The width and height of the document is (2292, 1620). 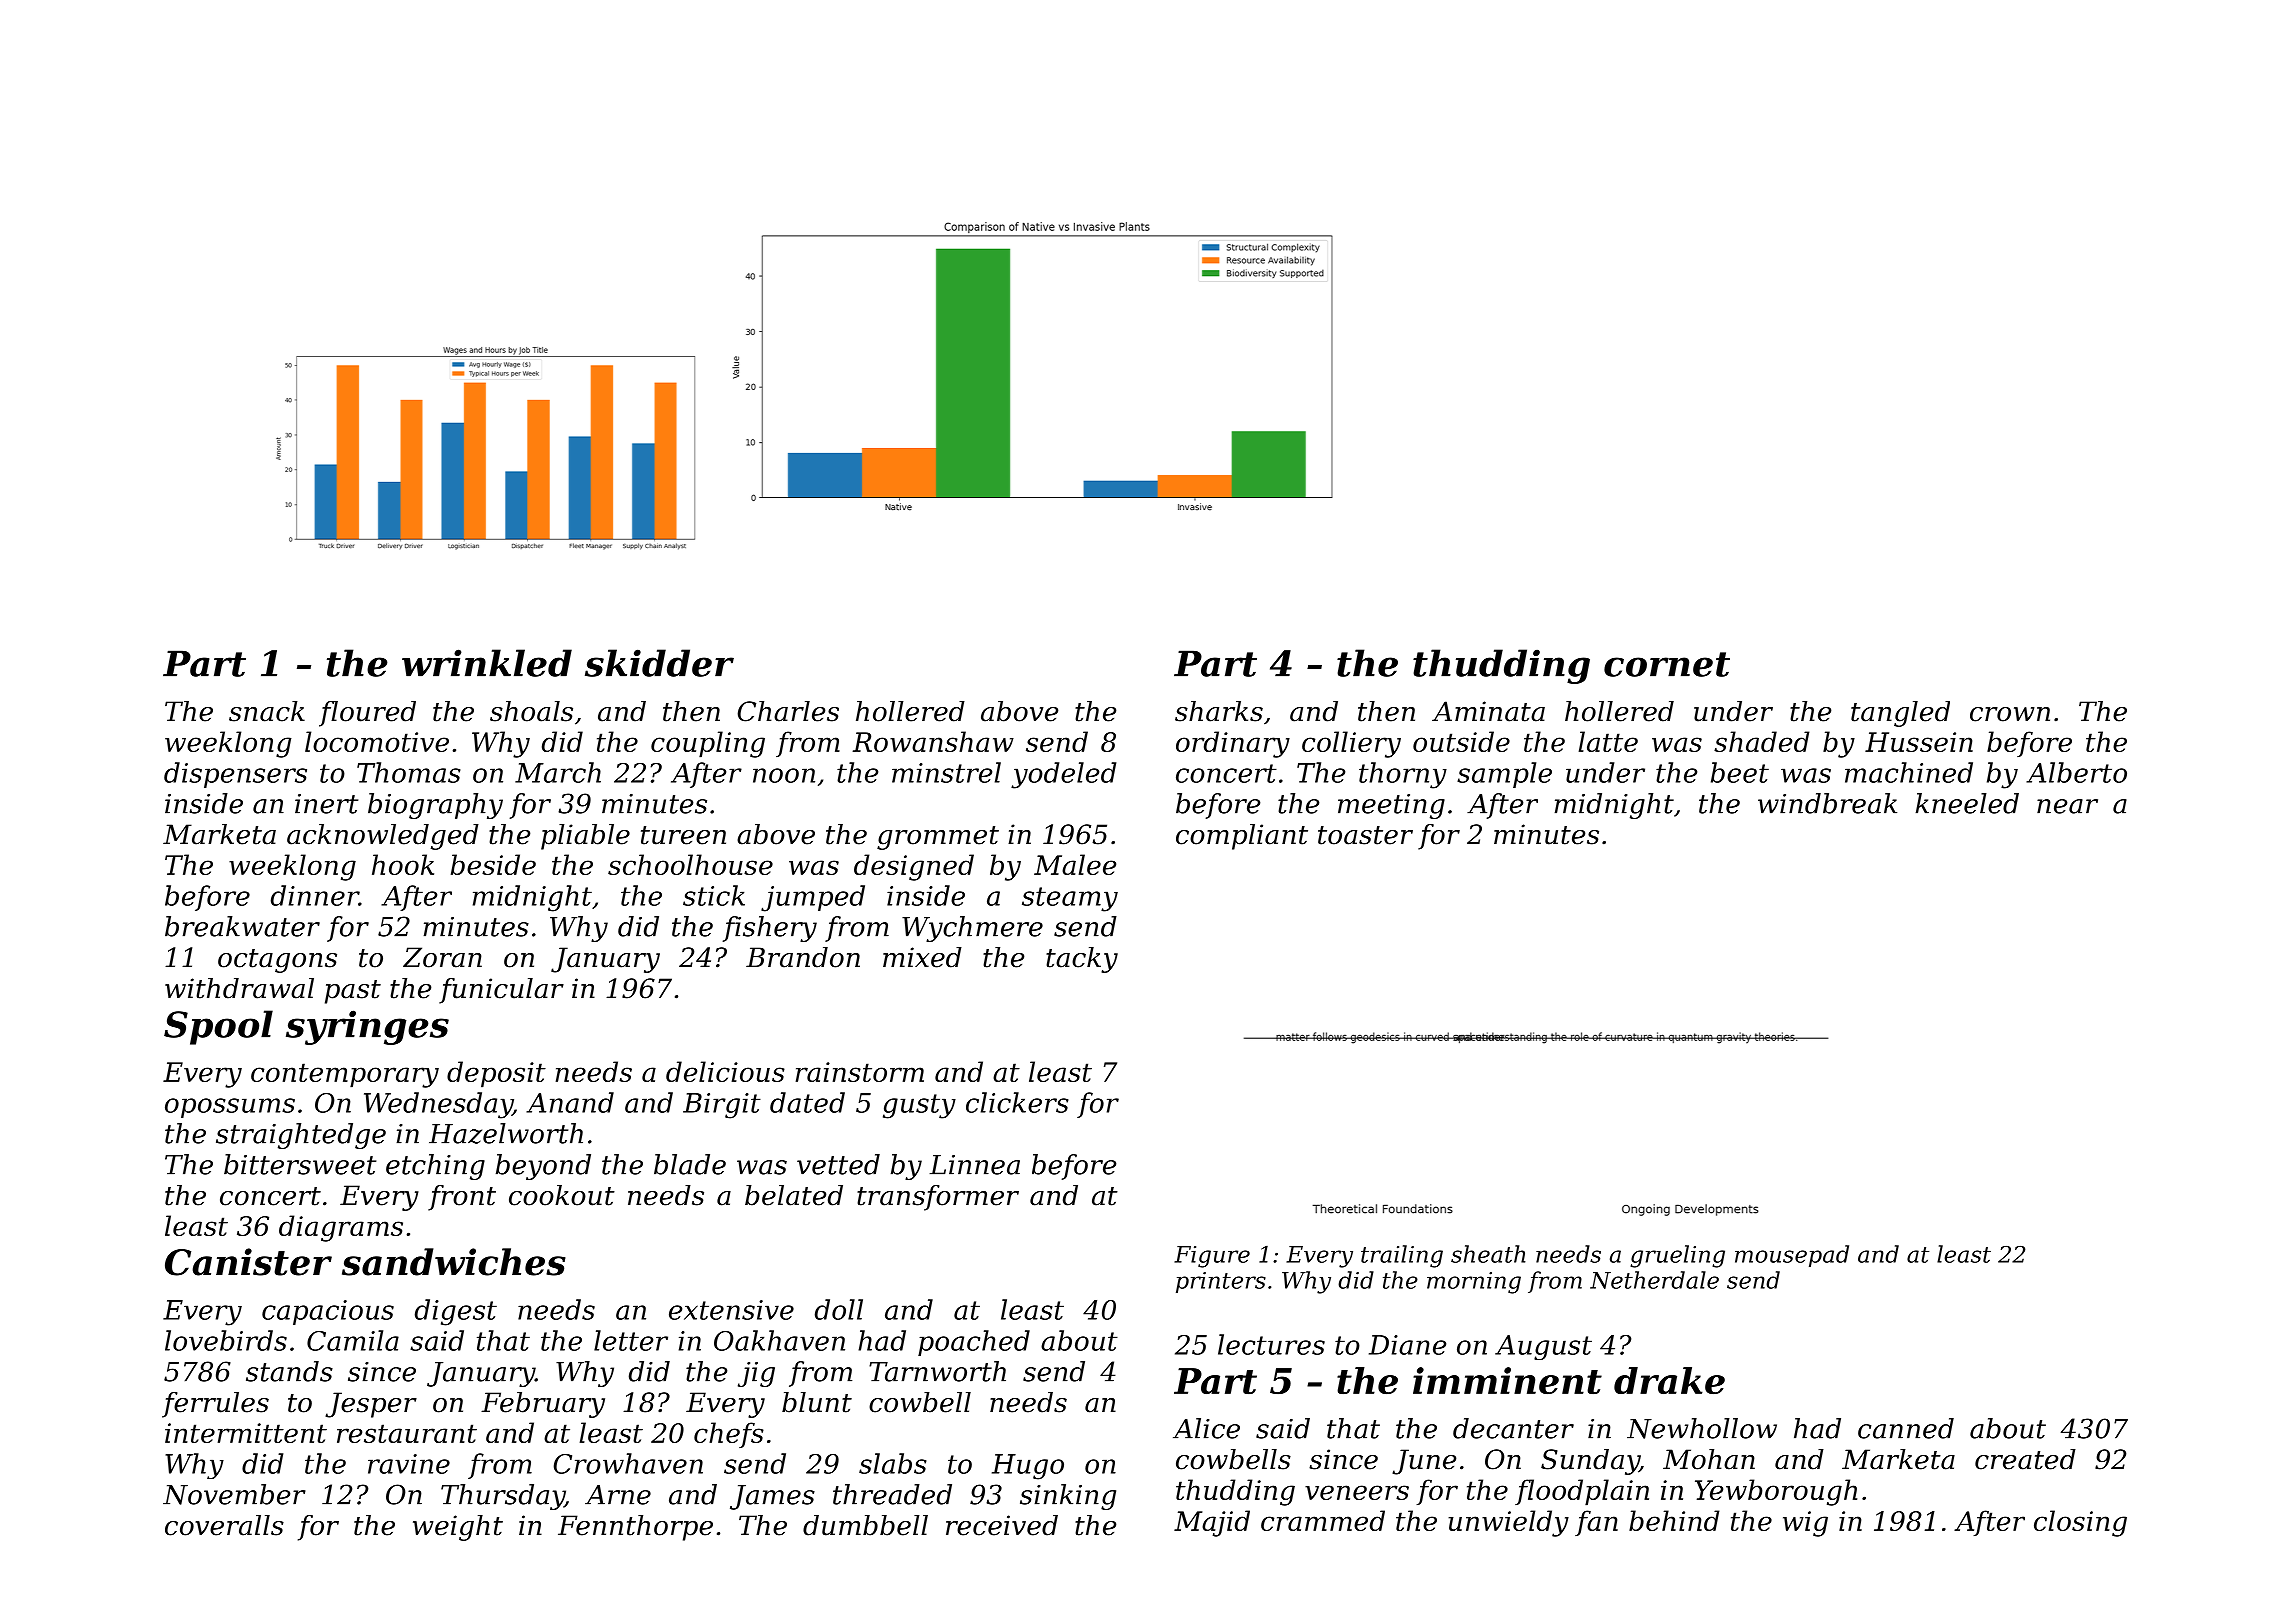 I want to click on steamy, so click(x=1070, y=899).
